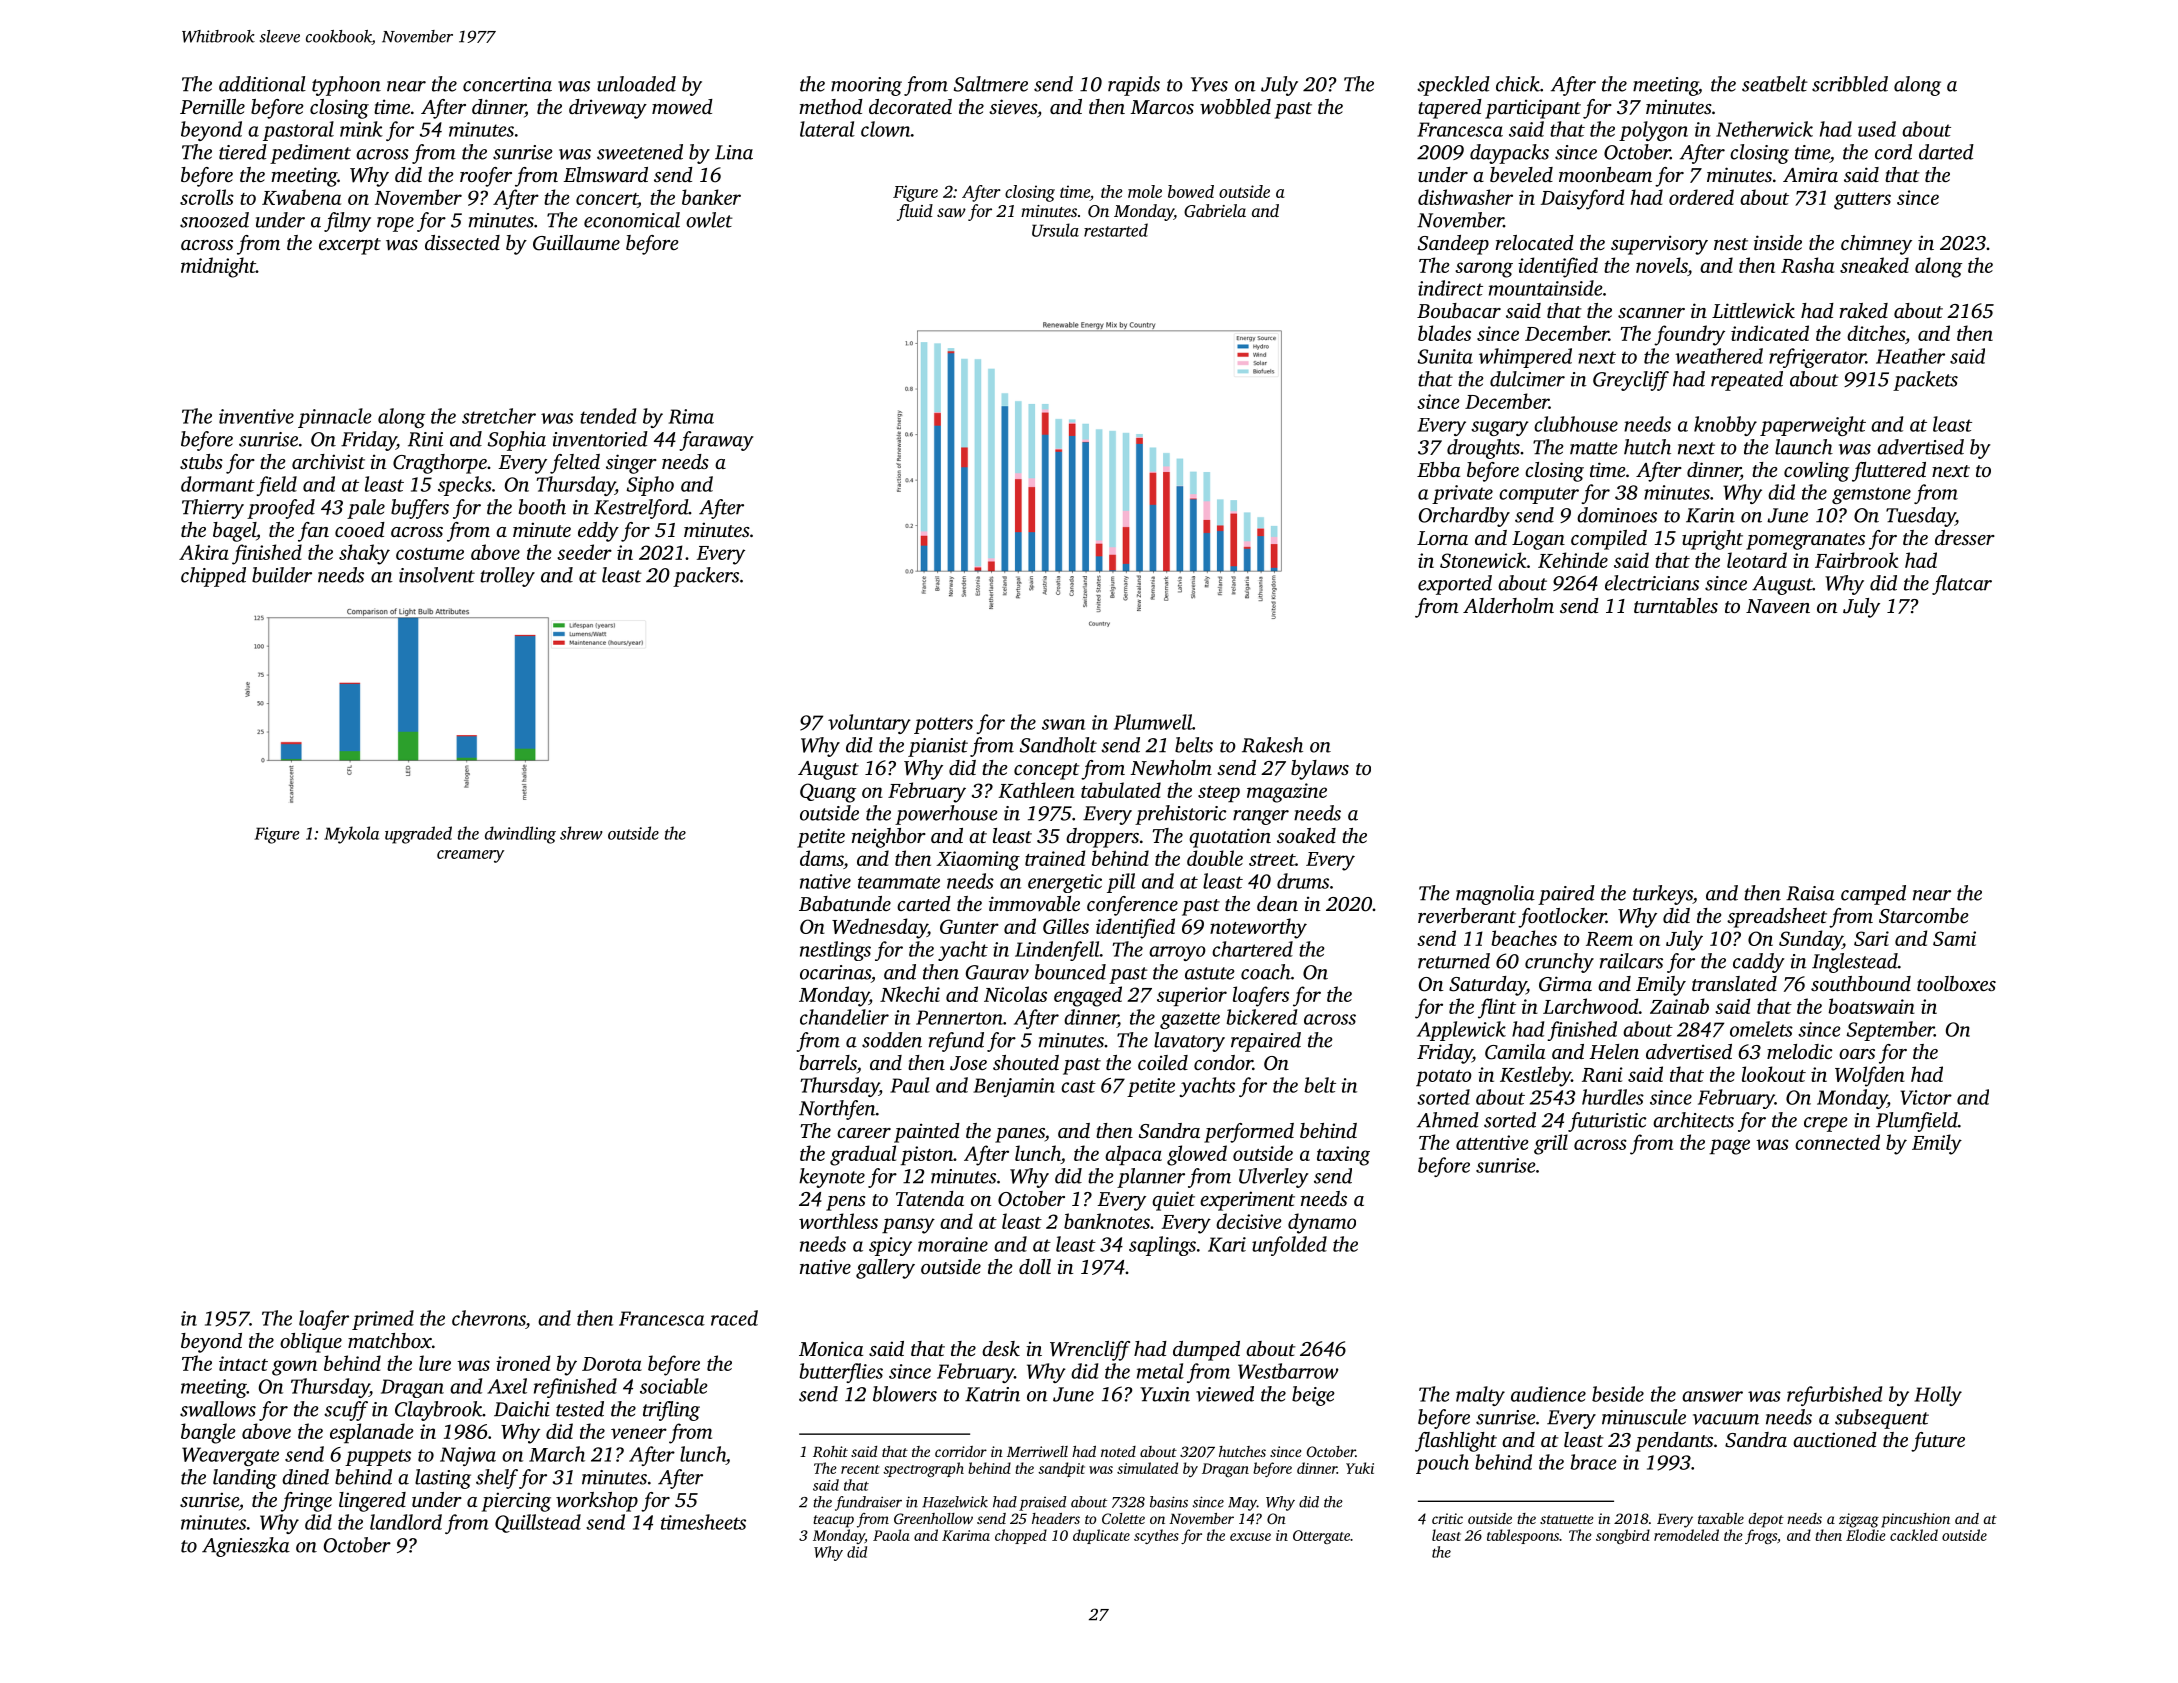 This page has height=1683, width=2178. I want to click on gemstone, so click(1871, 495).
